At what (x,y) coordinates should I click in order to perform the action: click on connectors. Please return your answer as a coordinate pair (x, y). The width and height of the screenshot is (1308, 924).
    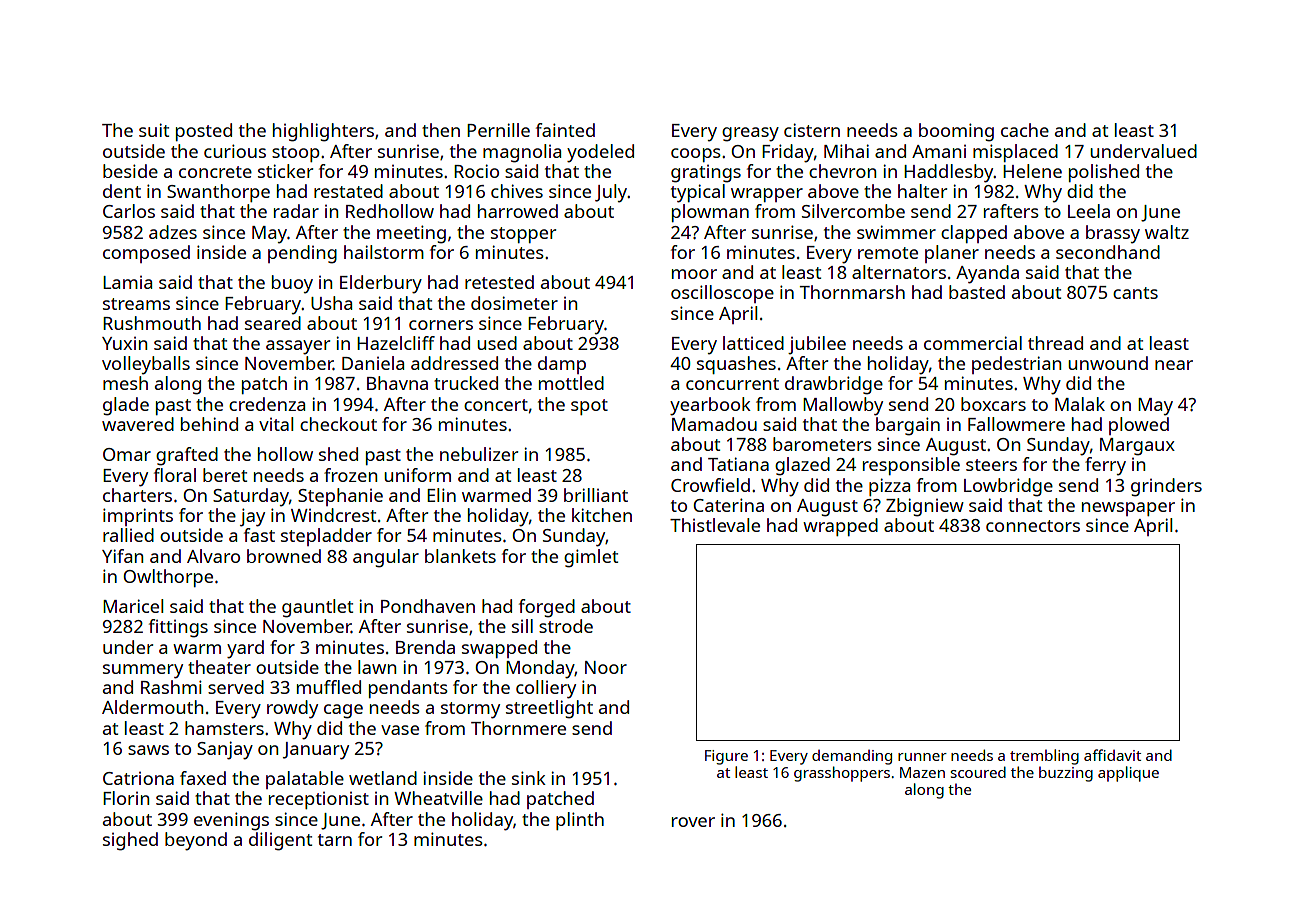
    Looking at the image, I should click on (1033, 526).
